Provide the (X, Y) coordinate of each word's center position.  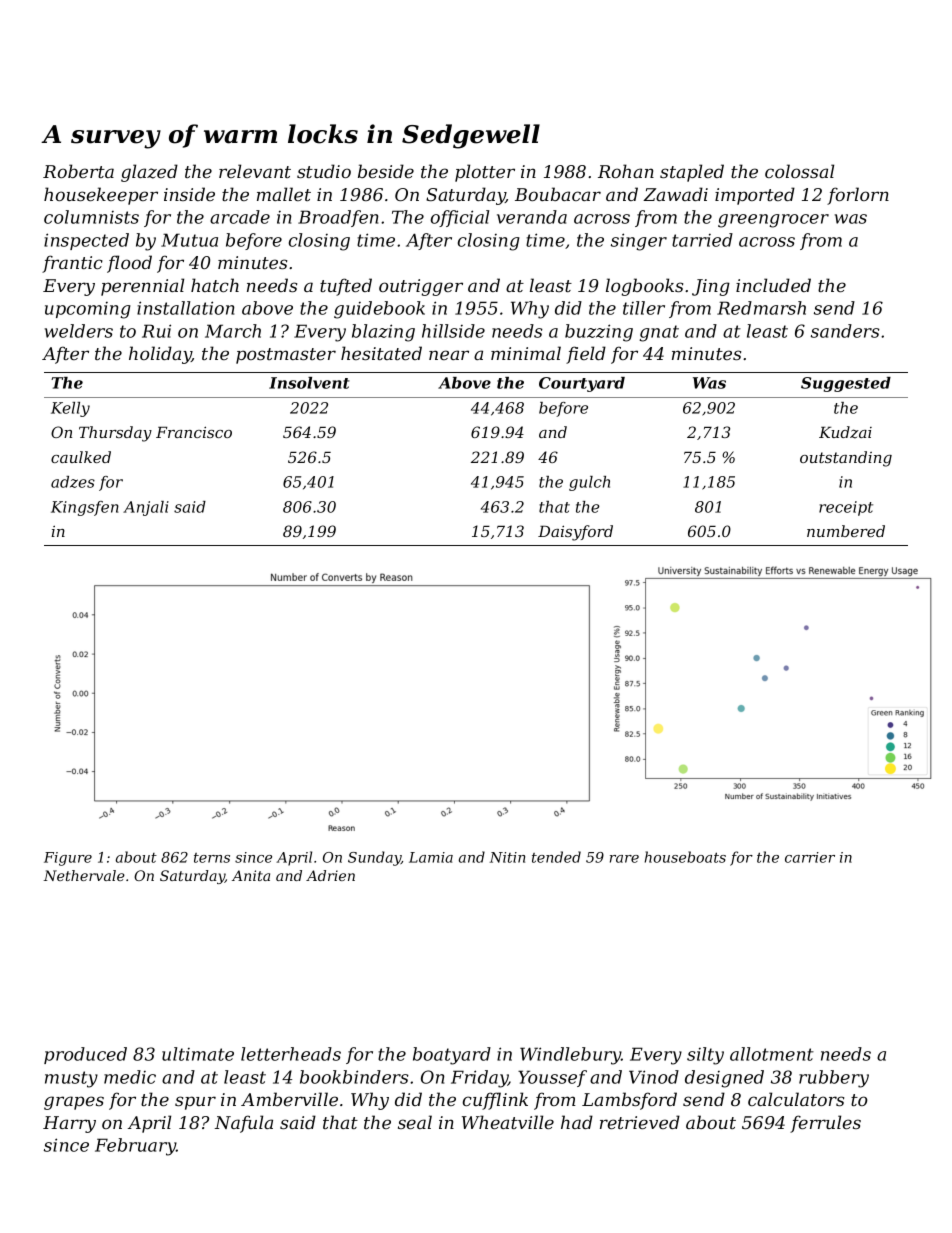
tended (556, 857)
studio (324, 171)
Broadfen (338, 218)
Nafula (244, 1124)
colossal (799, 171)
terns (212, 858)
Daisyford (575, 533)
